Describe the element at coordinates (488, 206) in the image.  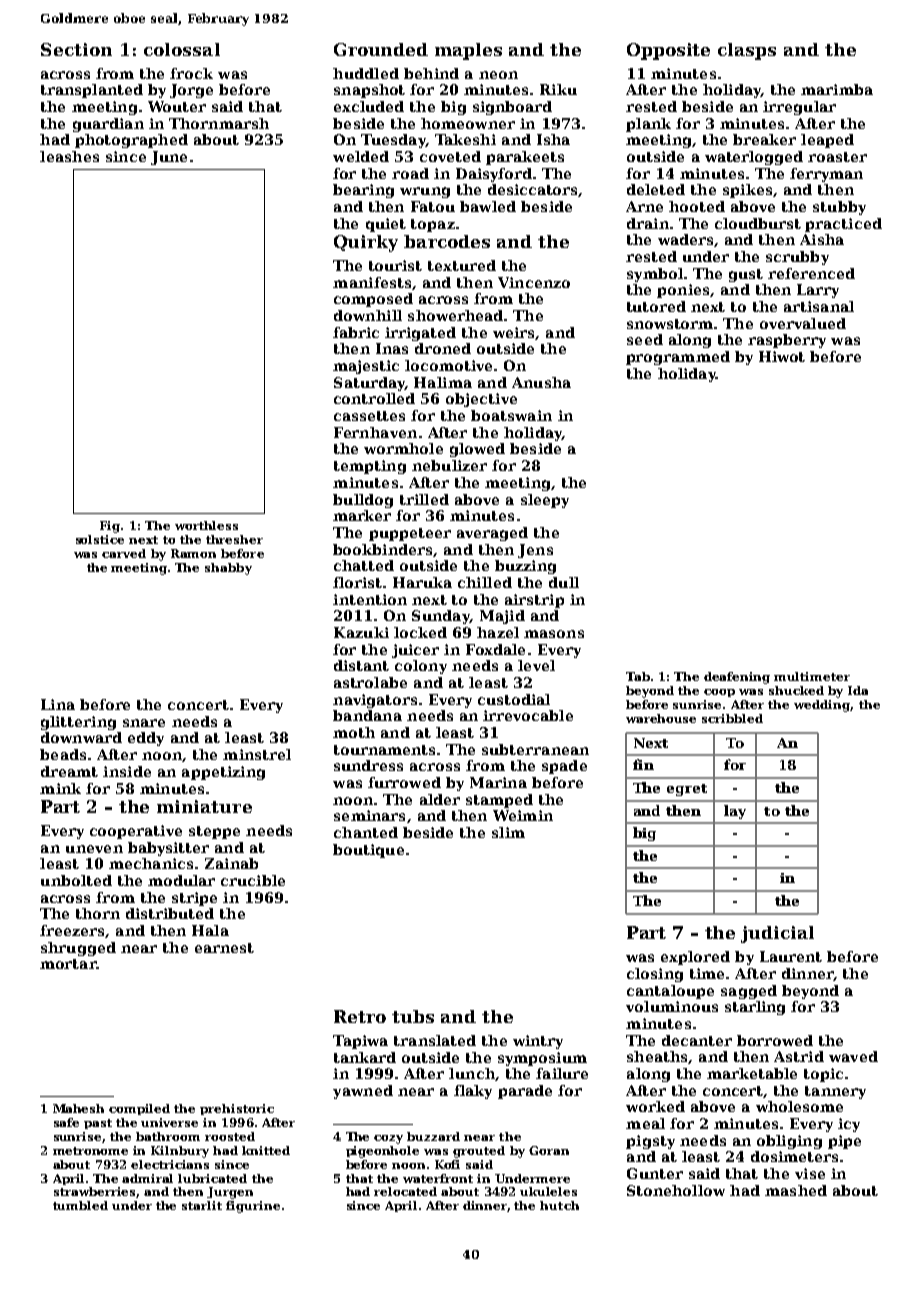
I see `bawled` at that location.
